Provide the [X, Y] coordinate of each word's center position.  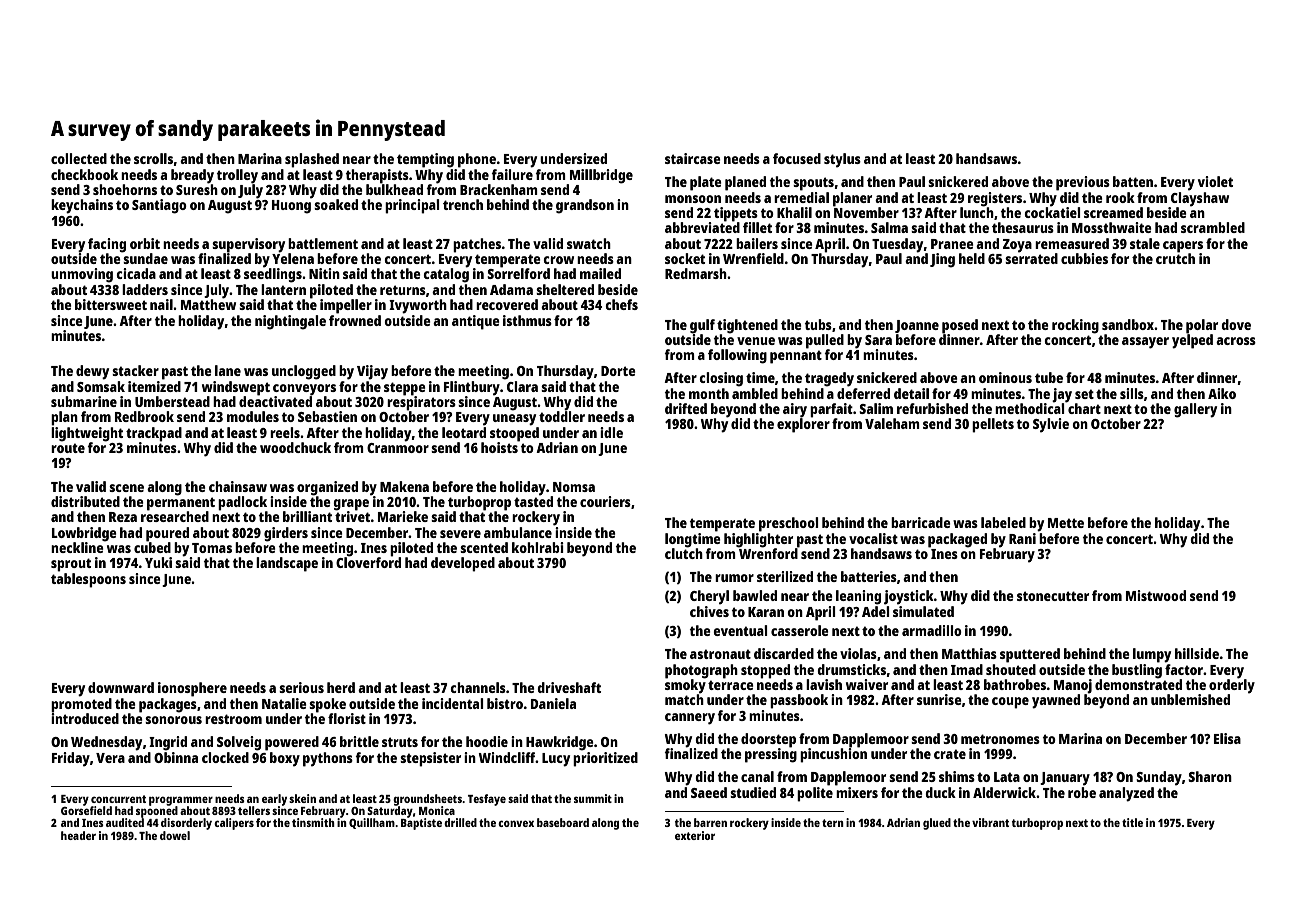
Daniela [553, 703]
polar [1202, 326]
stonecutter [1053, 596]
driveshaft [569, 687]
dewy [92, 372]
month [709, 393]
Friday [71, 759]
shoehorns [125, 189]
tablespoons [88, 580]
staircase [693, 158]
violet [1215, 181]
